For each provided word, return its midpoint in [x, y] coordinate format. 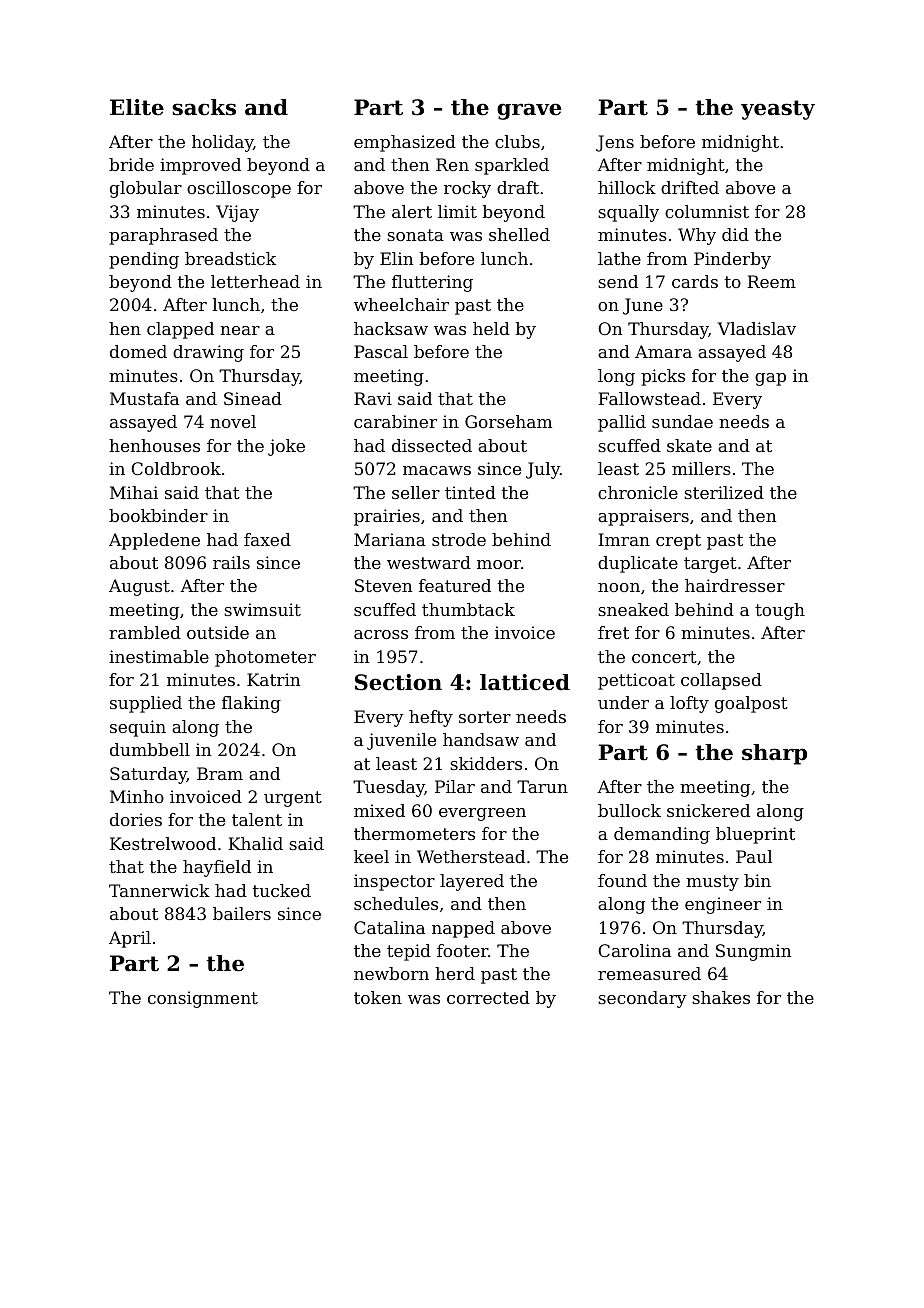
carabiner [395, 421]
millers [701, 468]
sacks [204, 107]
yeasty [778, 110]
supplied [146, 704]
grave [529, 111]
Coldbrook [176, 468]
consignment [203, 999]
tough [780, 611]
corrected [488, 997]
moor [499, 564]
